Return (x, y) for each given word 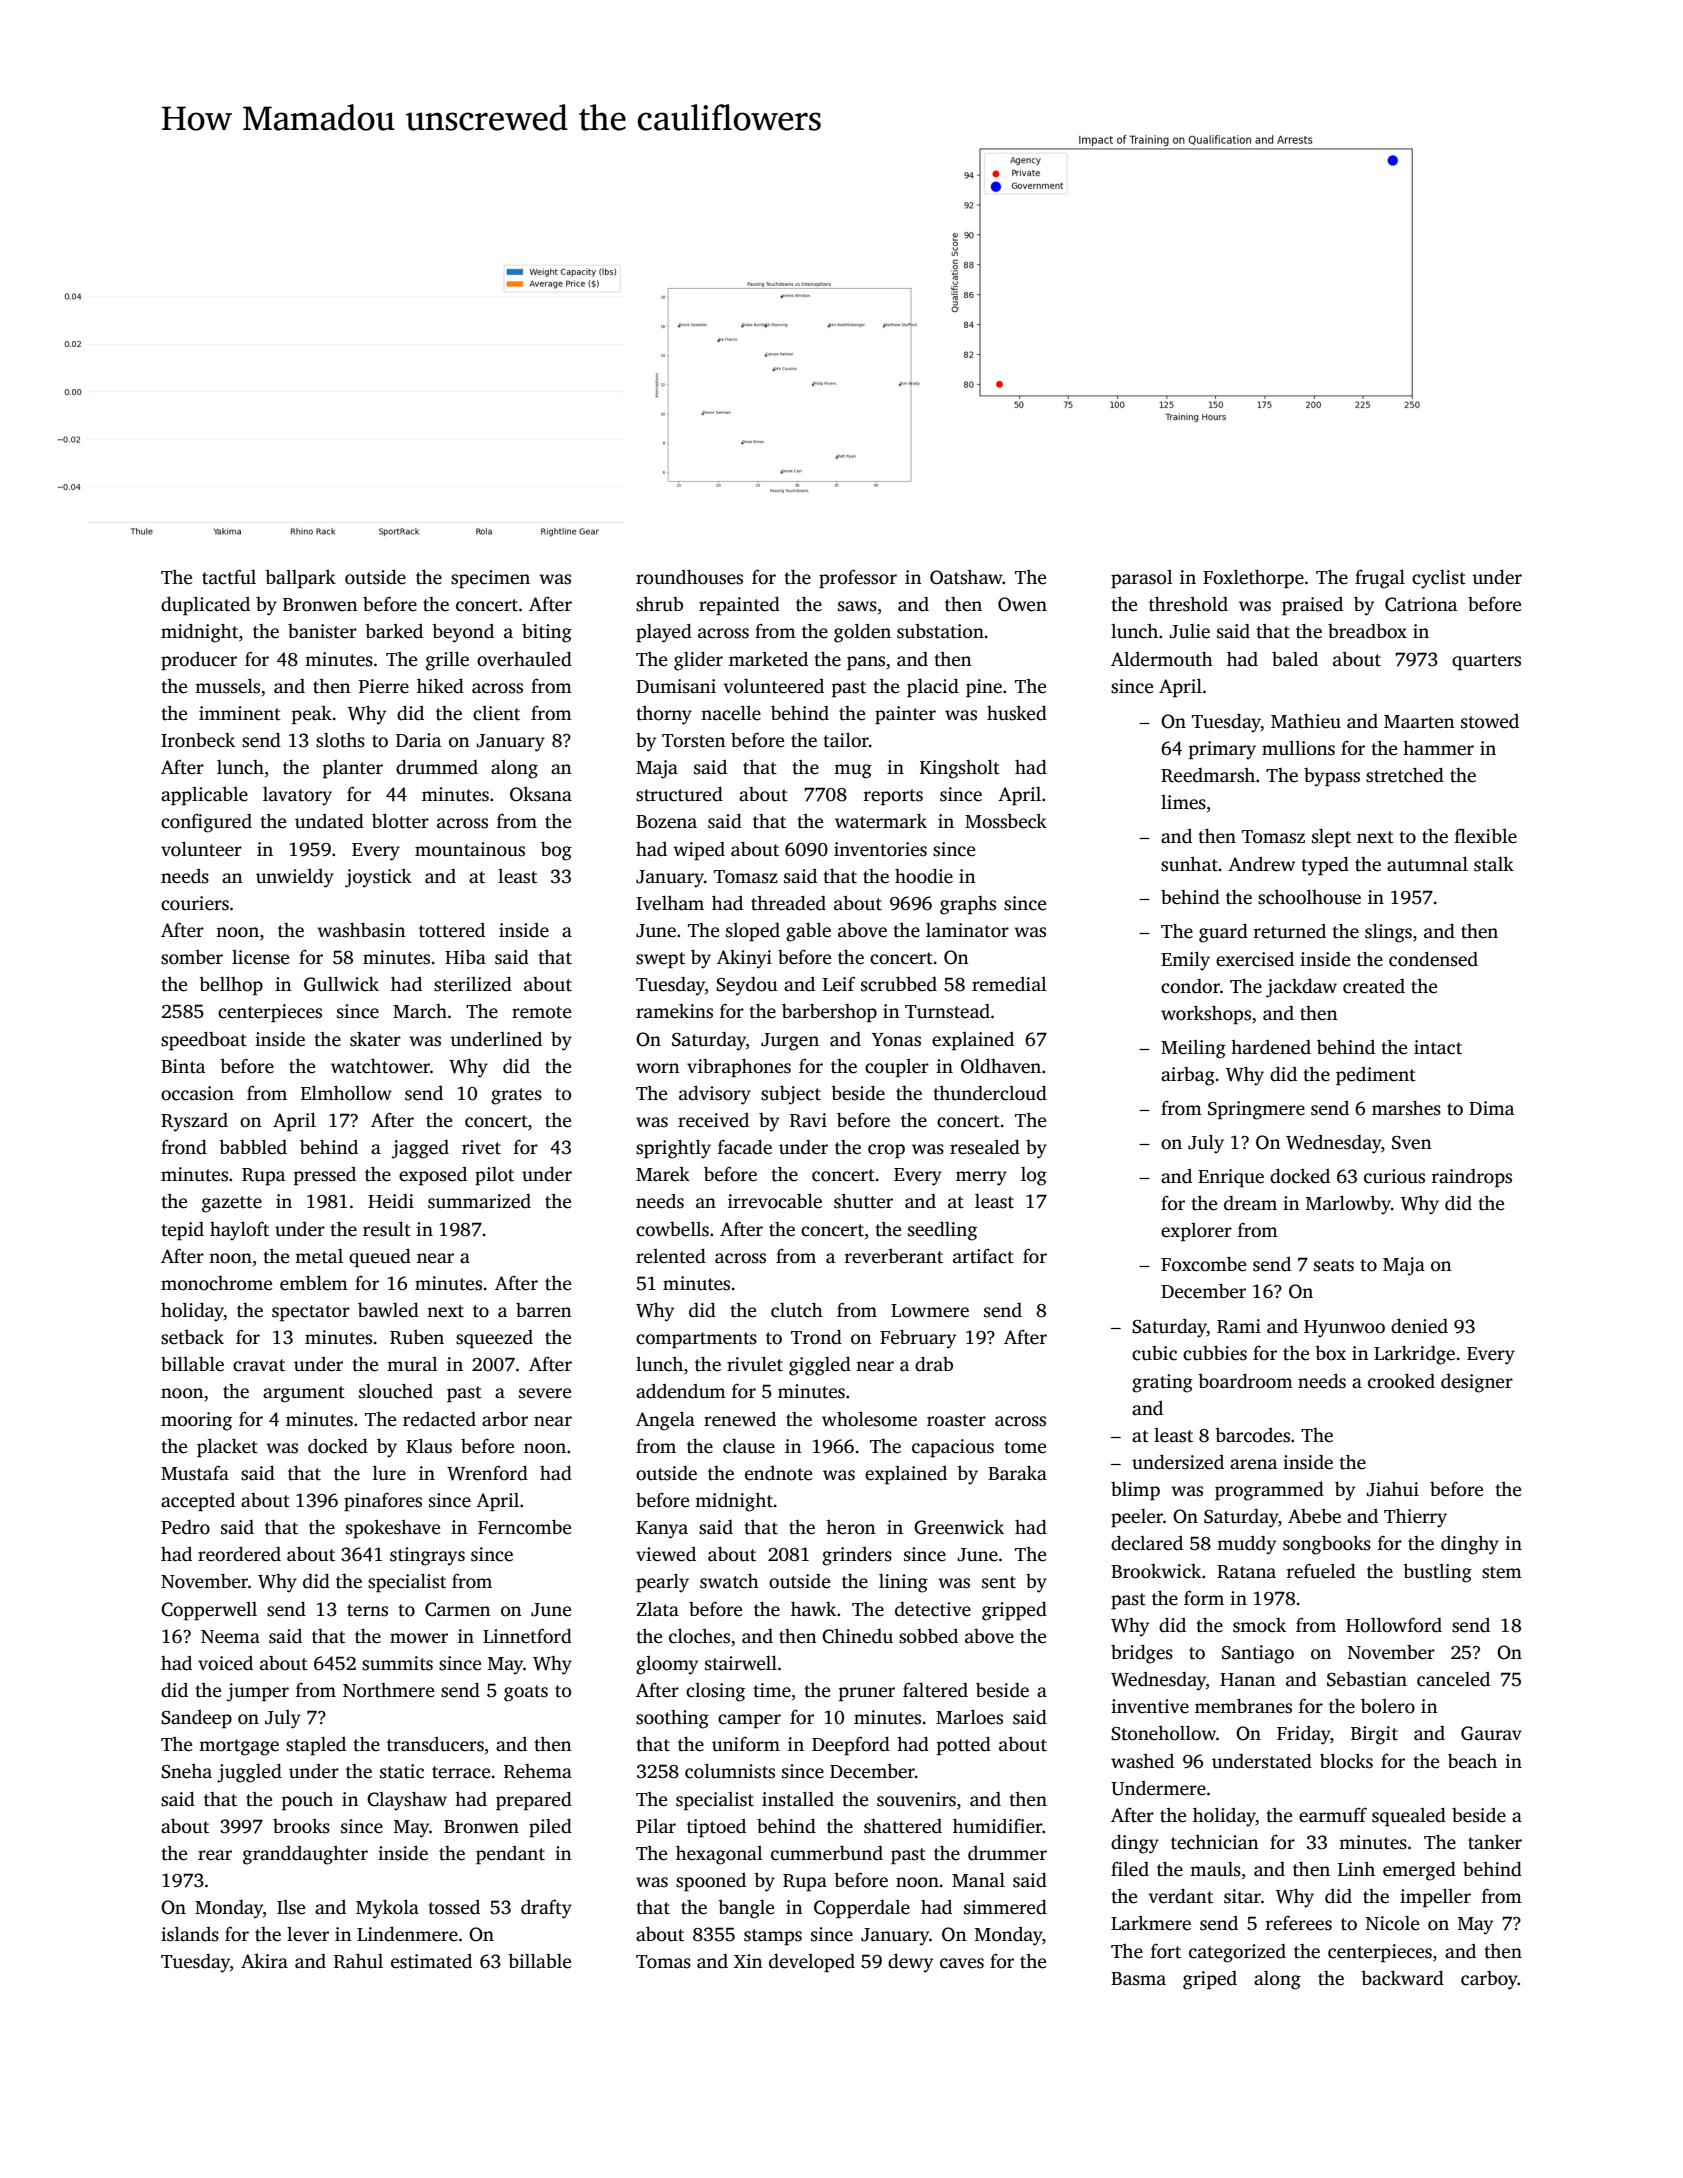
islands (190, 1934)
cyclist (1439, 579)
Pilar (656, 1826)
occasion (197, 1093)
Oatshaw (966, 577)
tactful (229, 577)
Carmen (458, 1609)
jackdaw (1301, 988)
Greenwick (959, 1527)
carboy (1489, 1980)
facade (745, 1147)
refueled (1321, 1571)
